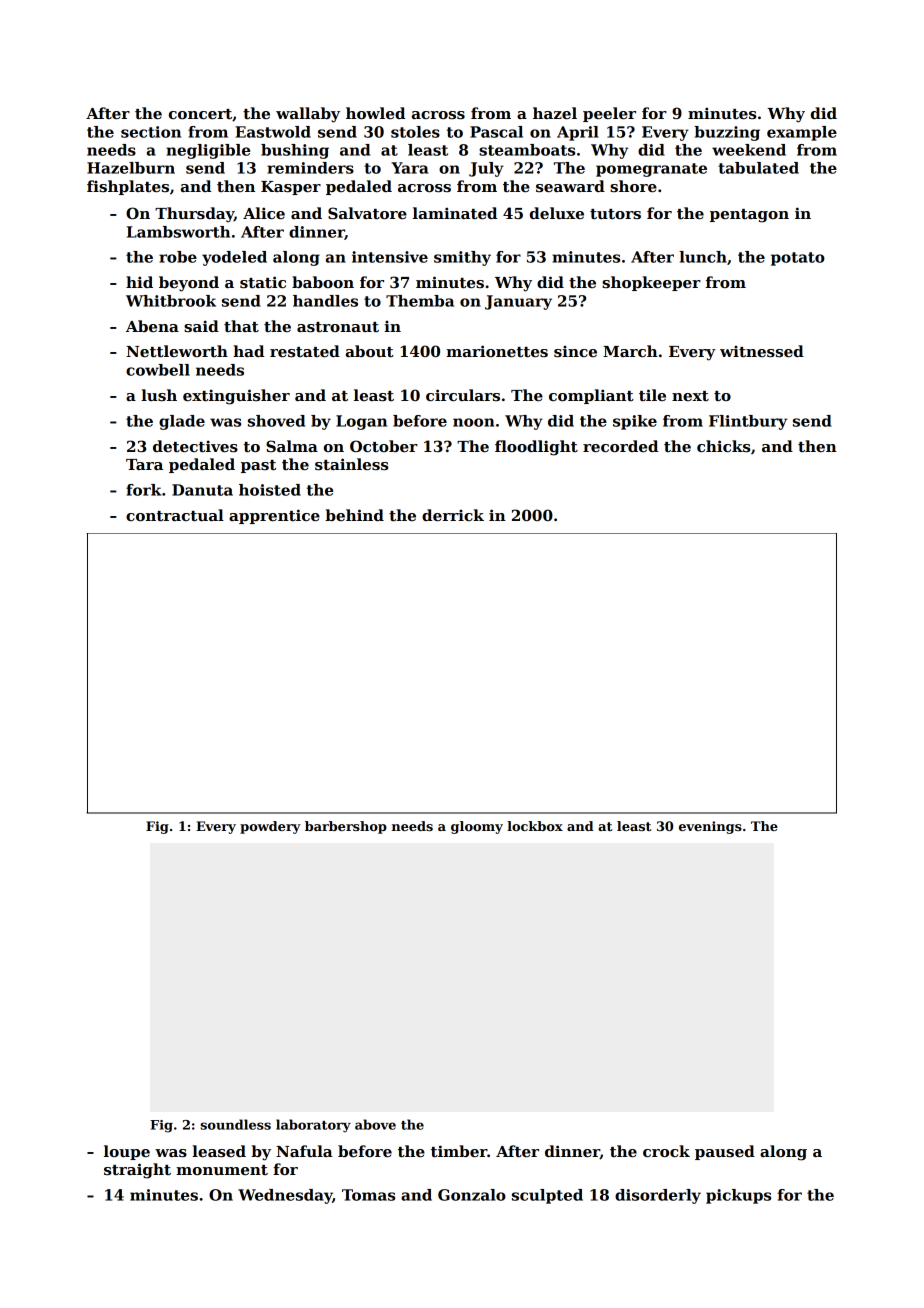 This screenshot has height=1308, width=924. I want to click on lockbox, so click(535, 826).
